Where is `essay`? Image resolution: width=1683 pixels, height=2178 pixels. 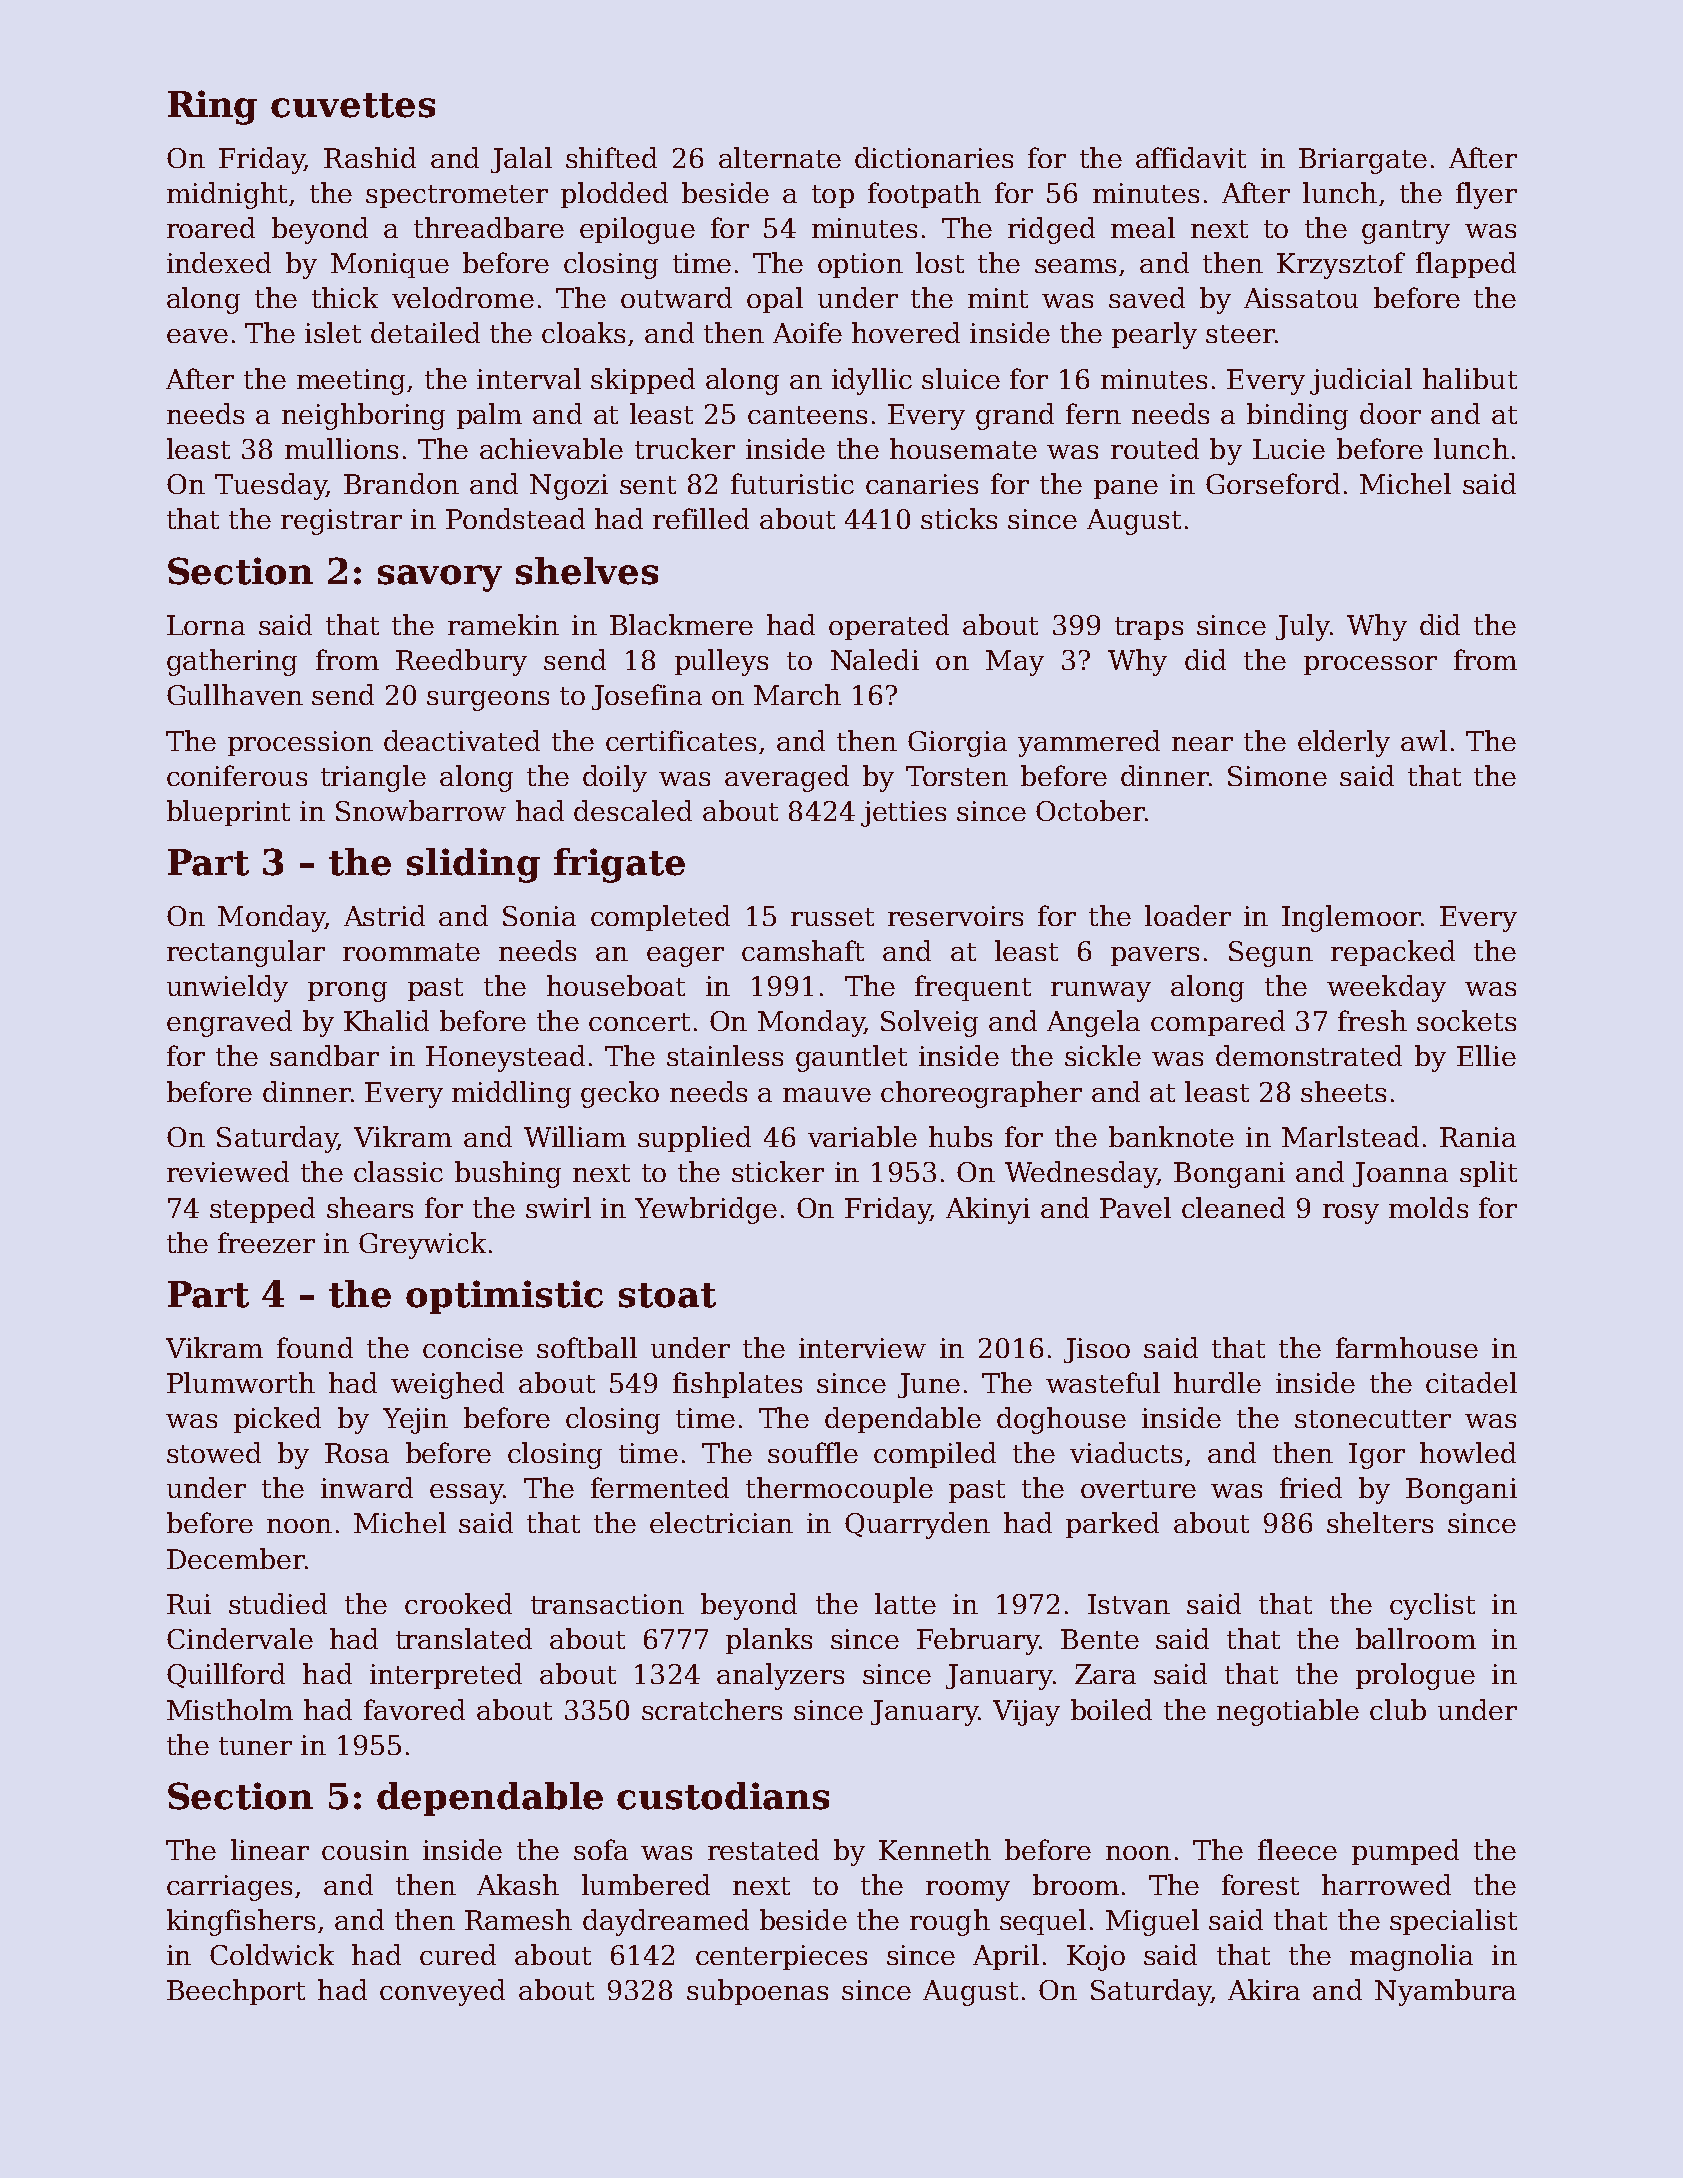 essay is located at coordinates (466, 1494).
